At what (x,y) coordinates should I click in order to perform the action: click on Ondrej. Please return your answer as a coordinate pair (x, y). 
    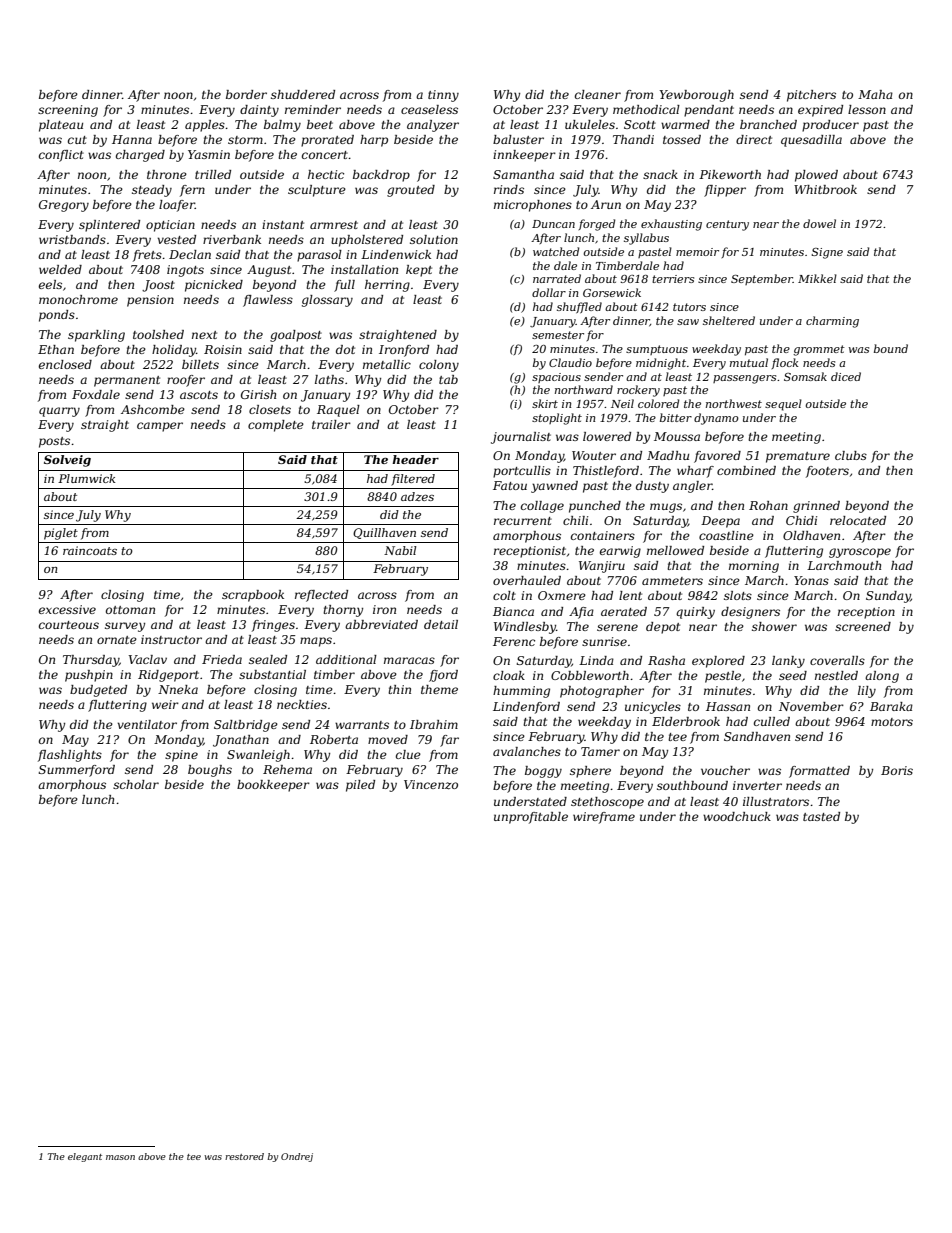
    Looking at the image, I should click on (297, 1157).
